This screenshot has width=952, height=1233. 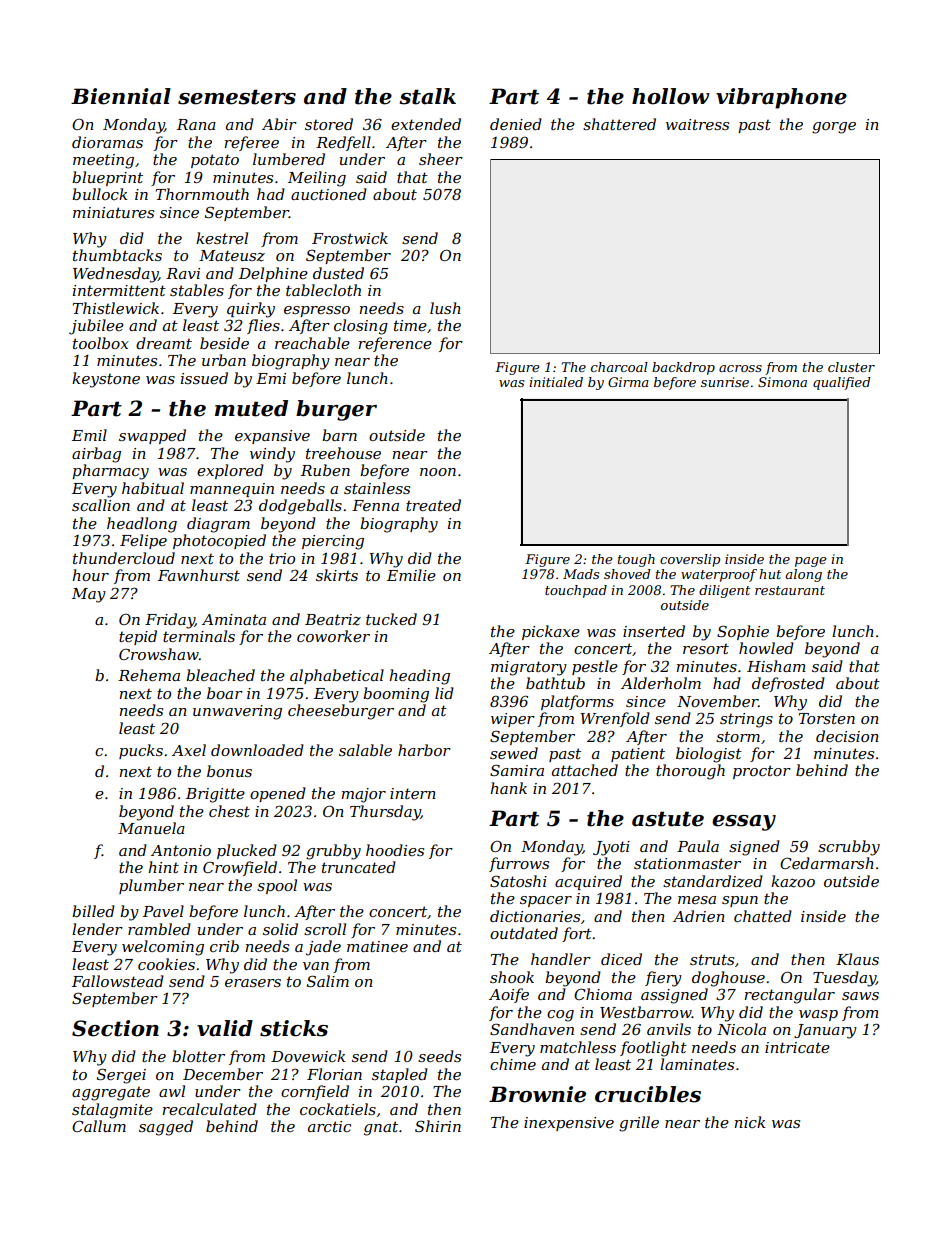 I want to click on arctic, so click(x=329, y=1126).
